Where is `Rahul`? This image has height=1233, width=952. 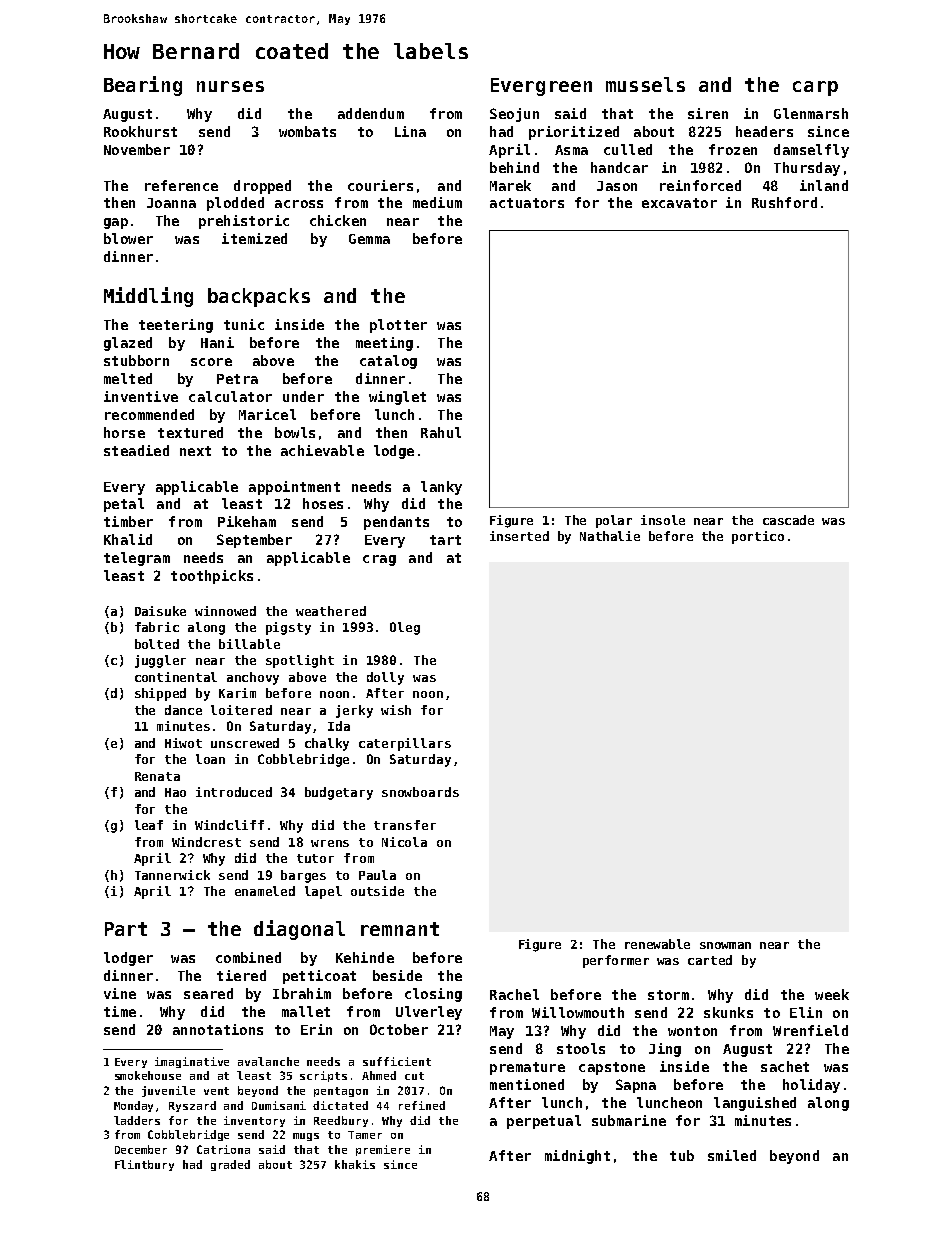
Rahul is located at coordinates (441, 432).
